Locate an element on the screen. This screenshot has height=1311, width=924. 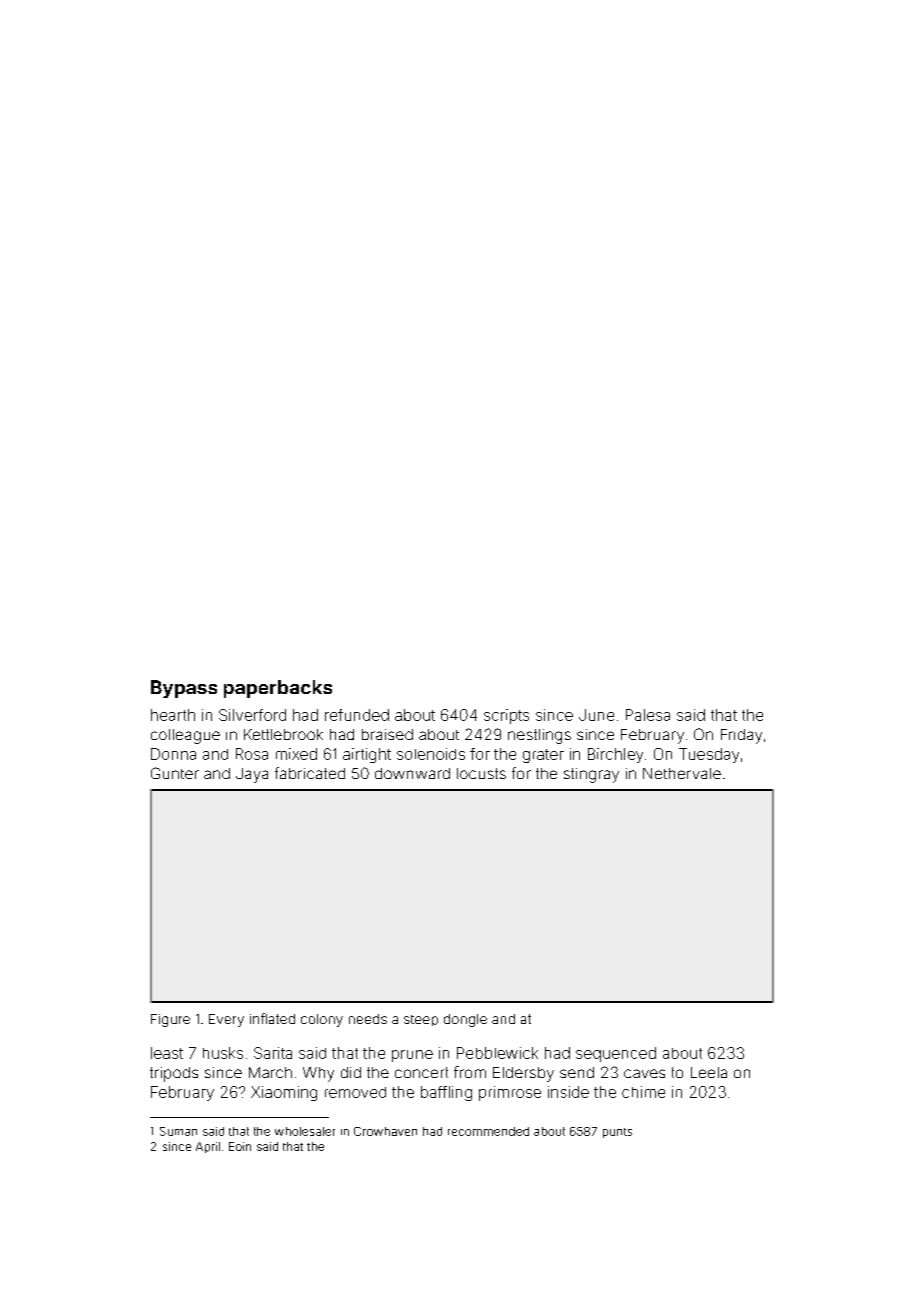
prune is located at coordinates (412, 1056).
